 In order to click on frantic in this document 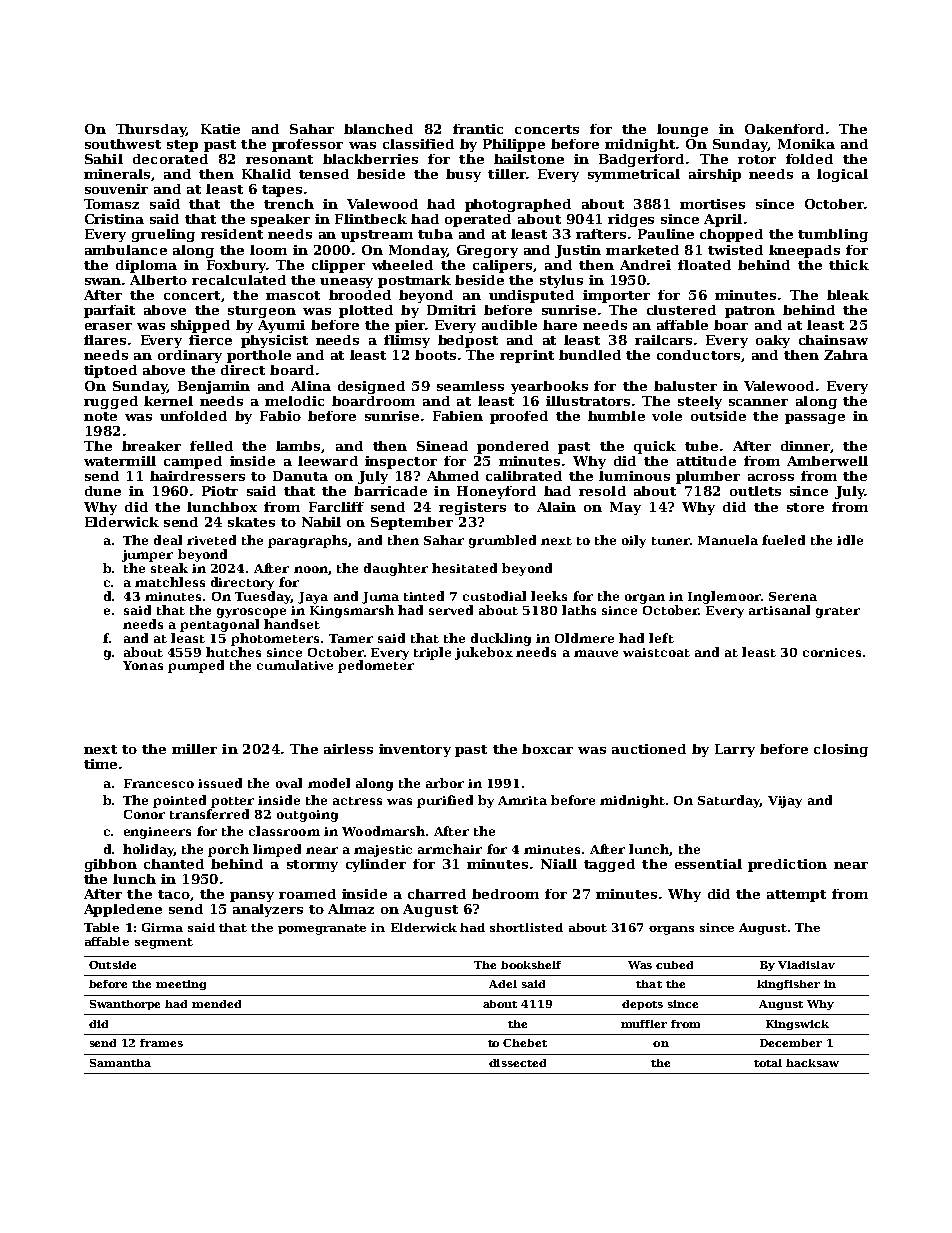, I will do `click(478, 129)`.
